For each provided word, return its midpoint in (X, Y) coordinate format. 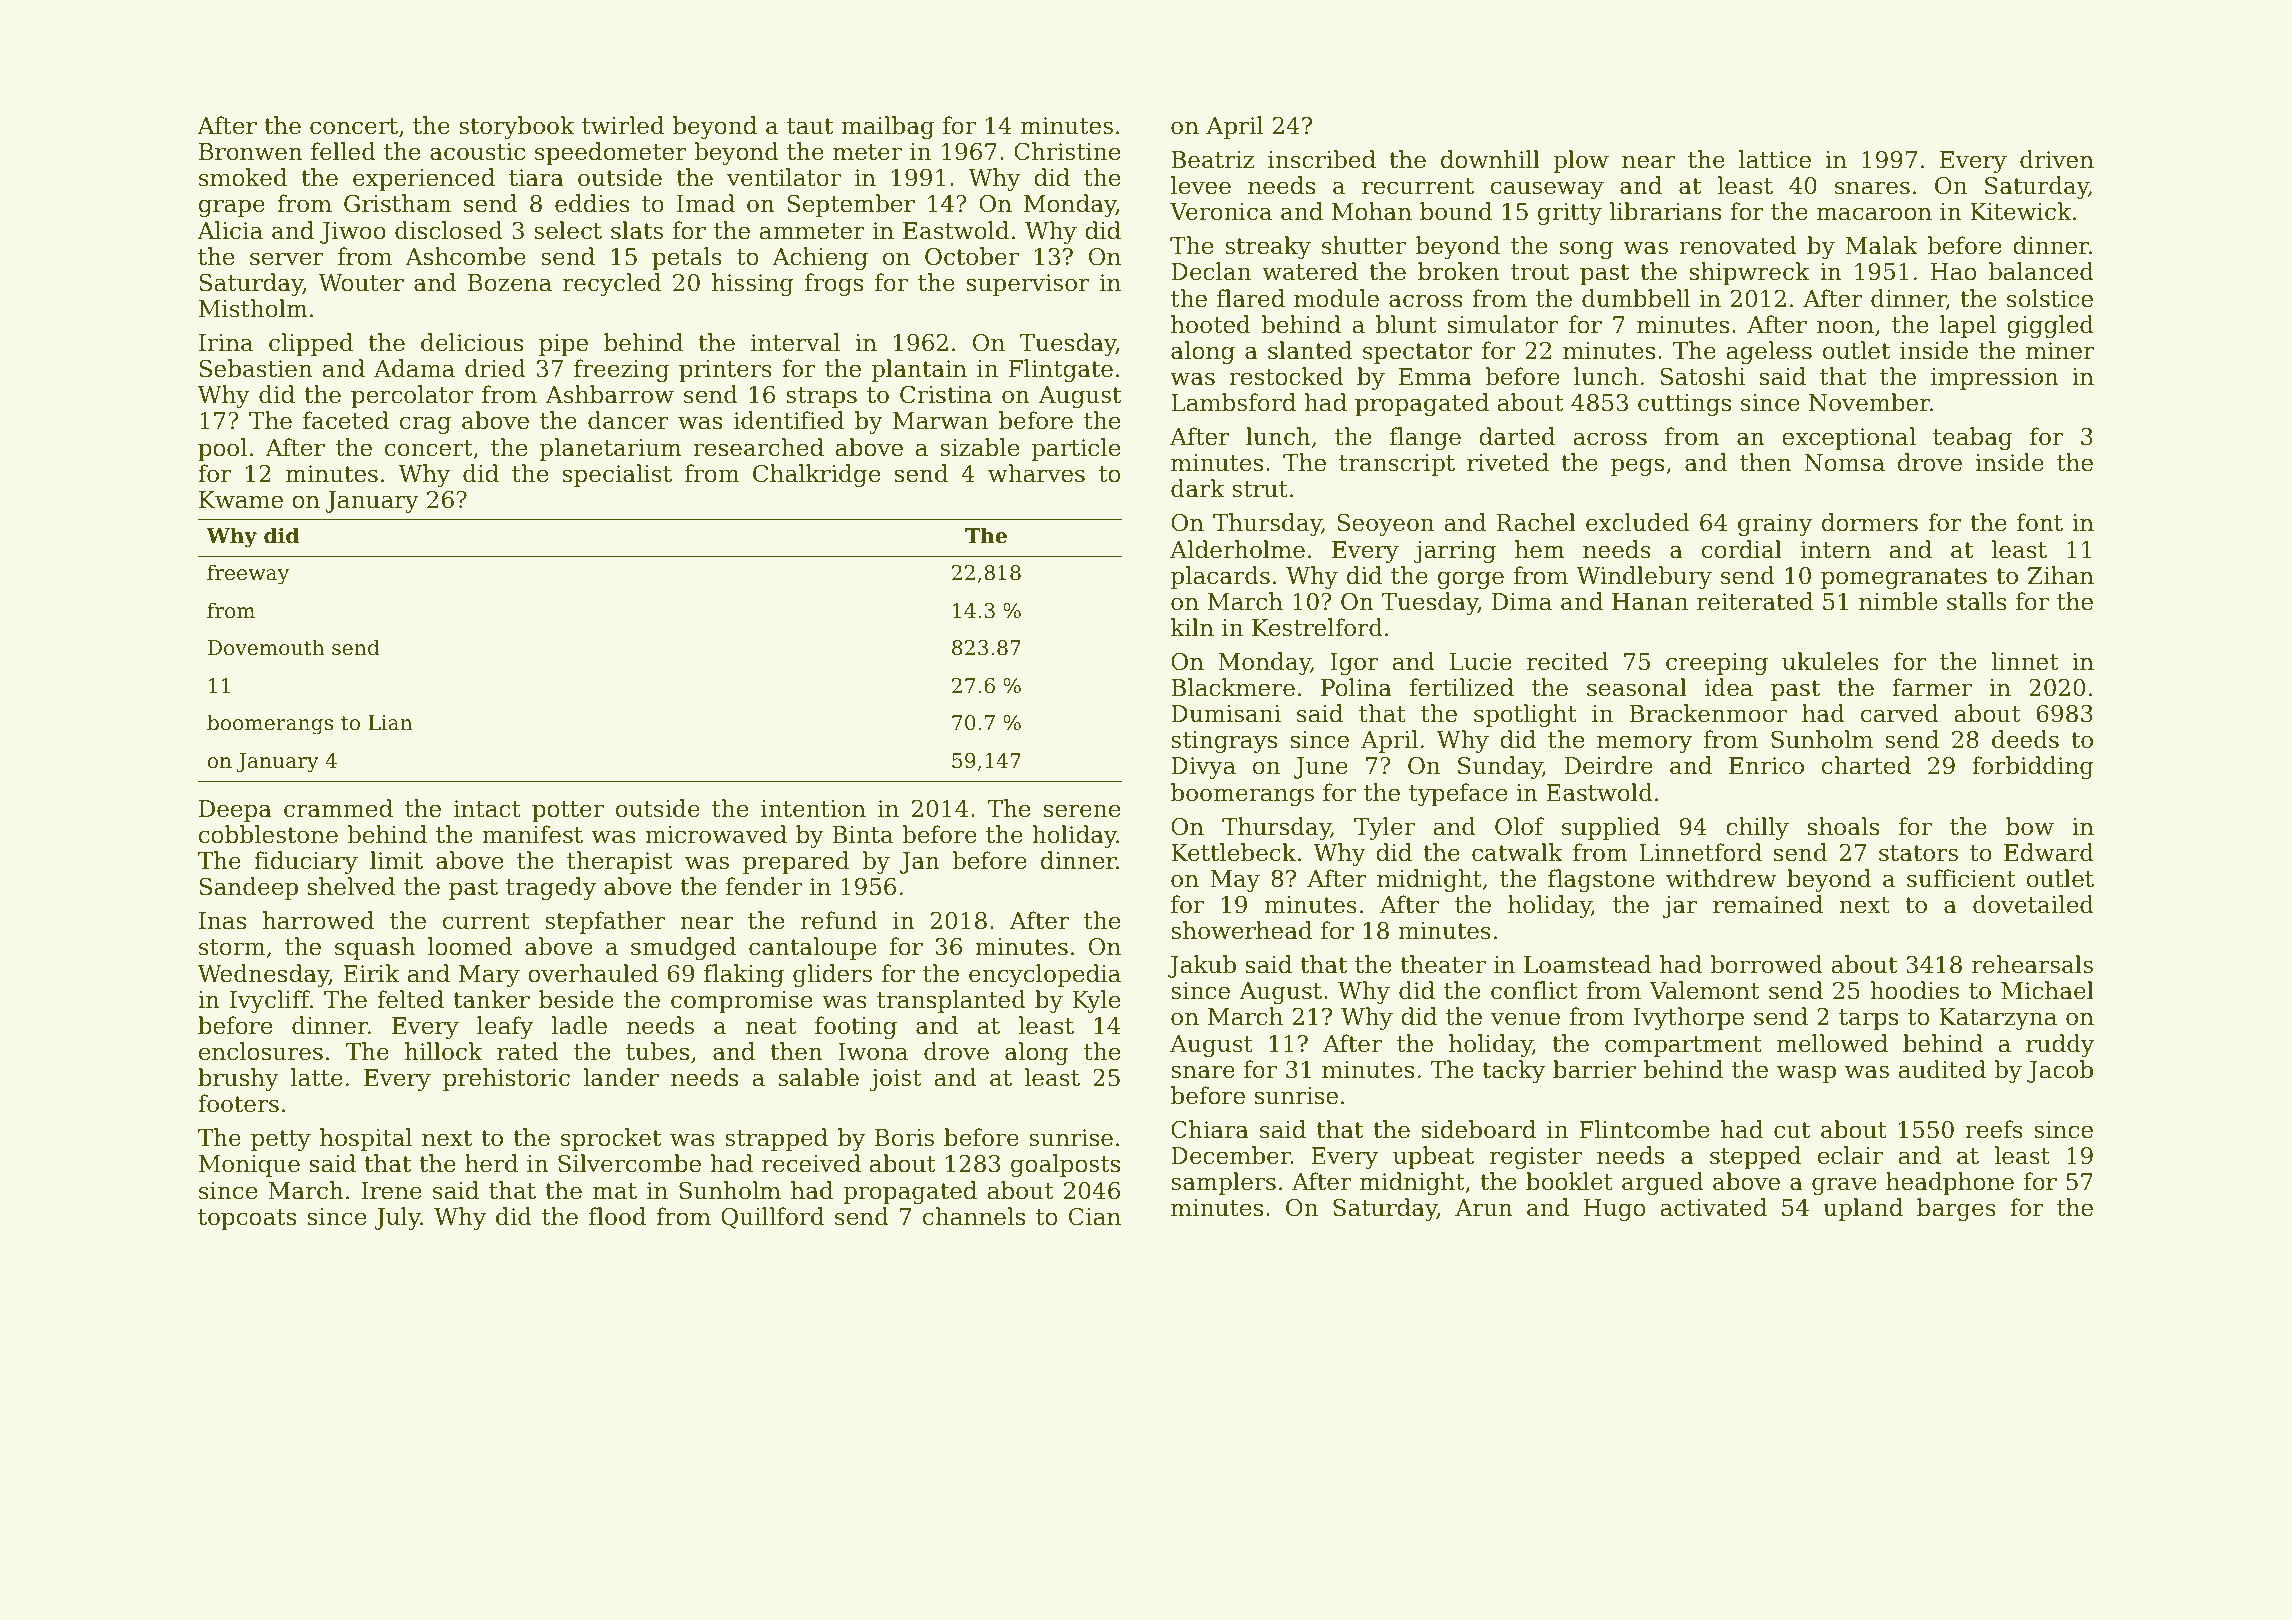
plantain (919, 370)
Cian (1095, 1217)
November (1869, 402)
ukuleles (1830, 661)
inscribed (1322, 159)
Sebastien (256, 368)
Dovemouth (266, 647)
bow (2030, 826)
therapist (619, 862)
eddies (592, 203)
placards (1220, 577)
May (1235, 881)
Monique (249, 1166)
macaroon (1874, 214)
